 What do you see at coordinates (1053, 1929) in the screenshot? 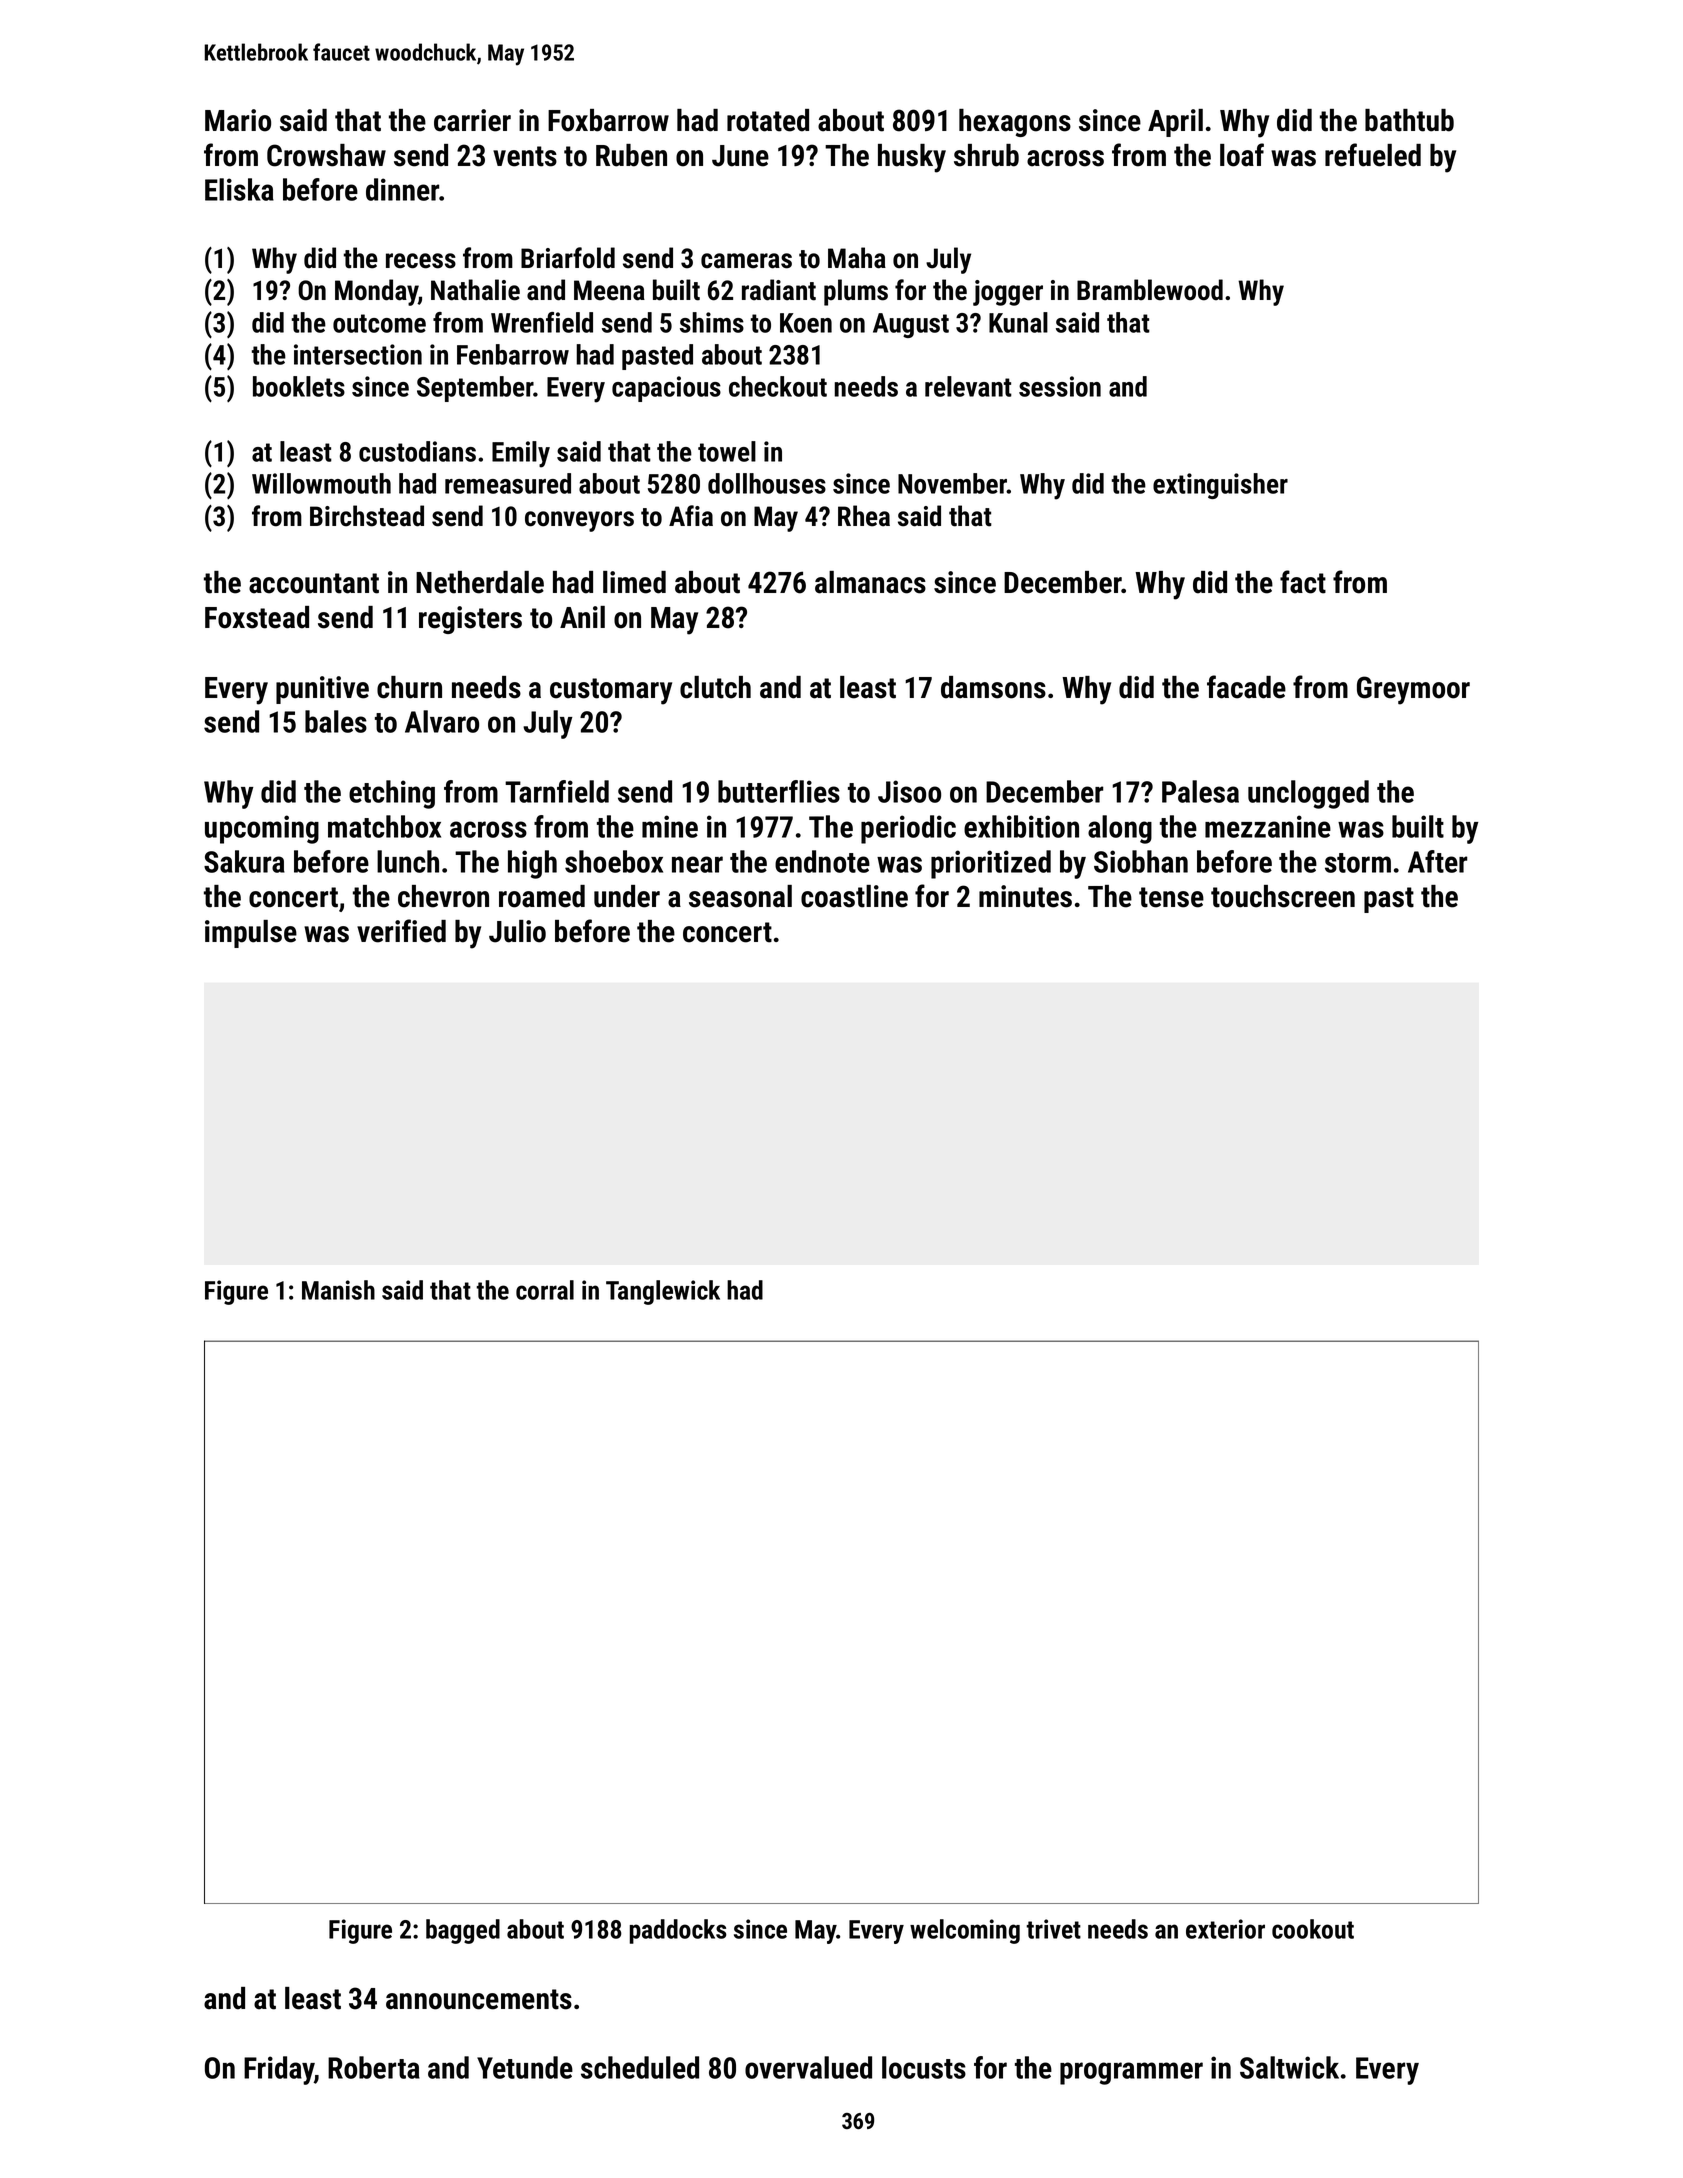
I see `trivet` at bounding box center [1053, 1929].
